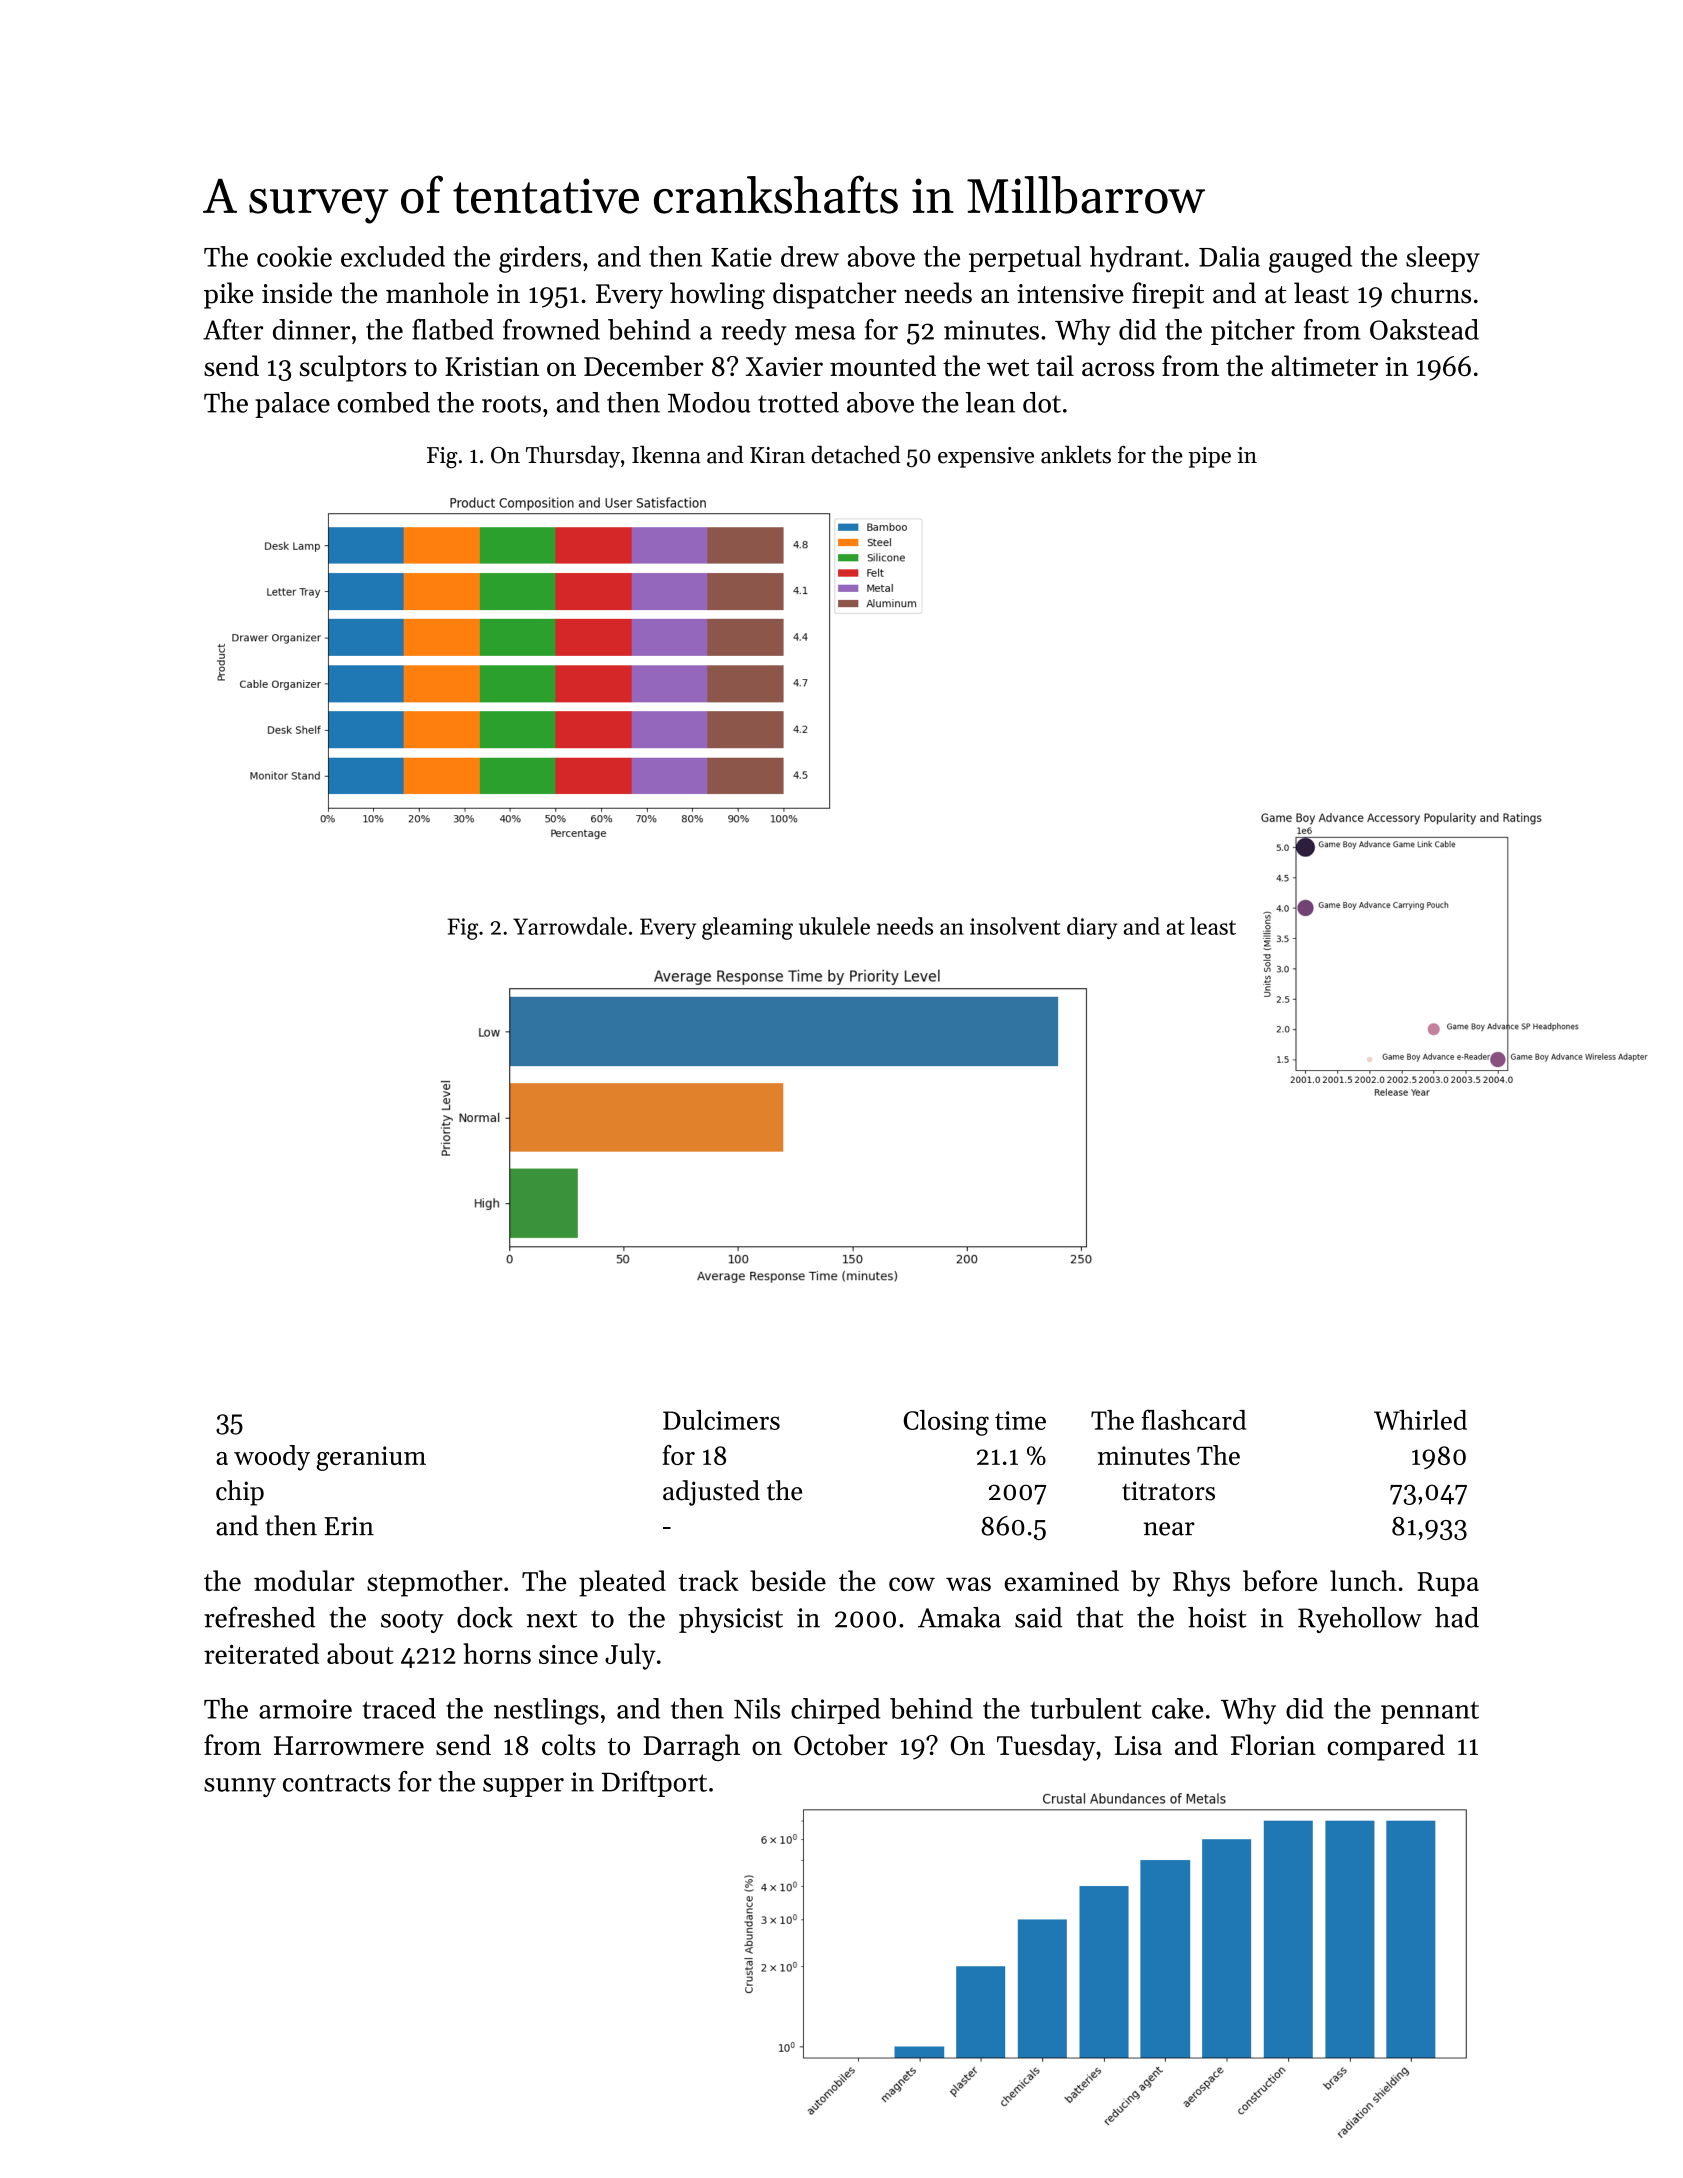  What do you see at coordinates (292, 405) in the page?
I see `palace` at bounding box center [292, 405].
